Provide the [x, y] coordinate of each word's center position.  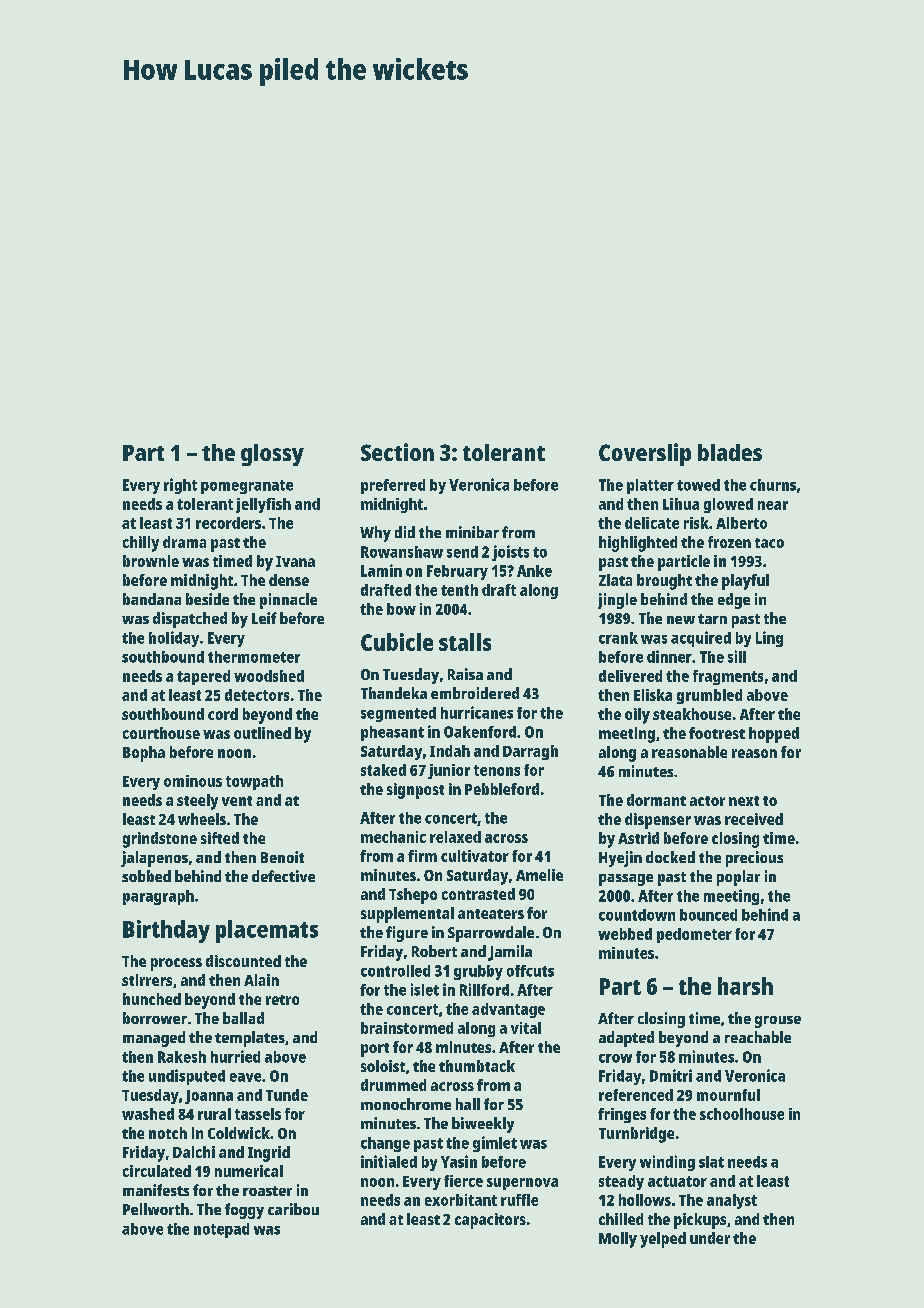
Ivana [295, 561]
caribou [293, 1209]
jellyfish [263, 505]
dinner [669, 656]
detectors [257, 695]
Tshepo [413, 896]
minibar [472, 532]
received [754, 819]
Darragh [530, 752]
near [773, 505]
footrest [717, 733]
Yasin [459, 1161]
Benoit [282, 857]
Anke [534, 571]
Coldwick [239, 1133]
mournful [728, 1095]
